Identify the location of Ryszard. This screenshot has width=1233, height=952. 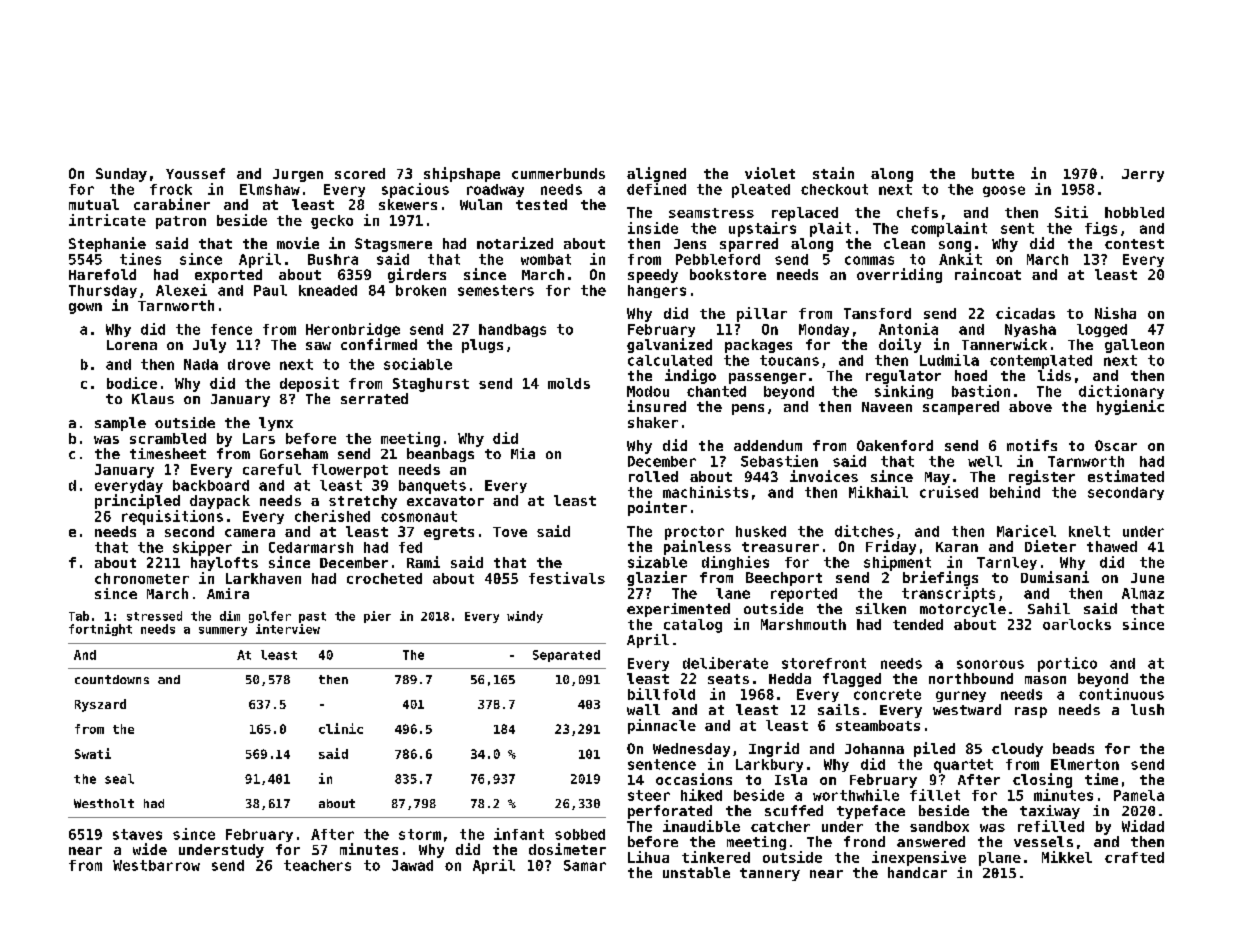
(100, 705).
